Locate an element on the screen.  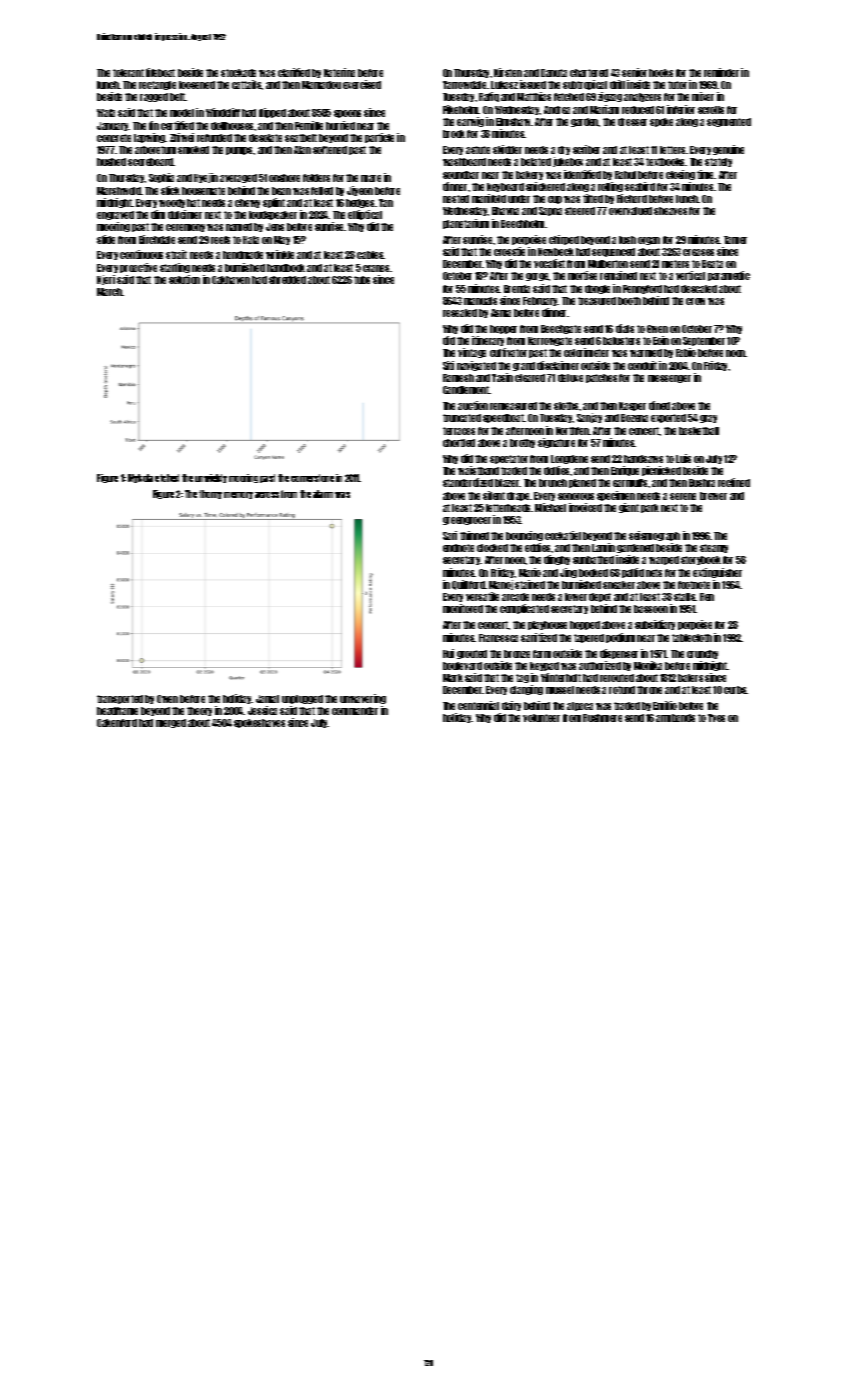
hooks is located at coordinates (661, 73).
